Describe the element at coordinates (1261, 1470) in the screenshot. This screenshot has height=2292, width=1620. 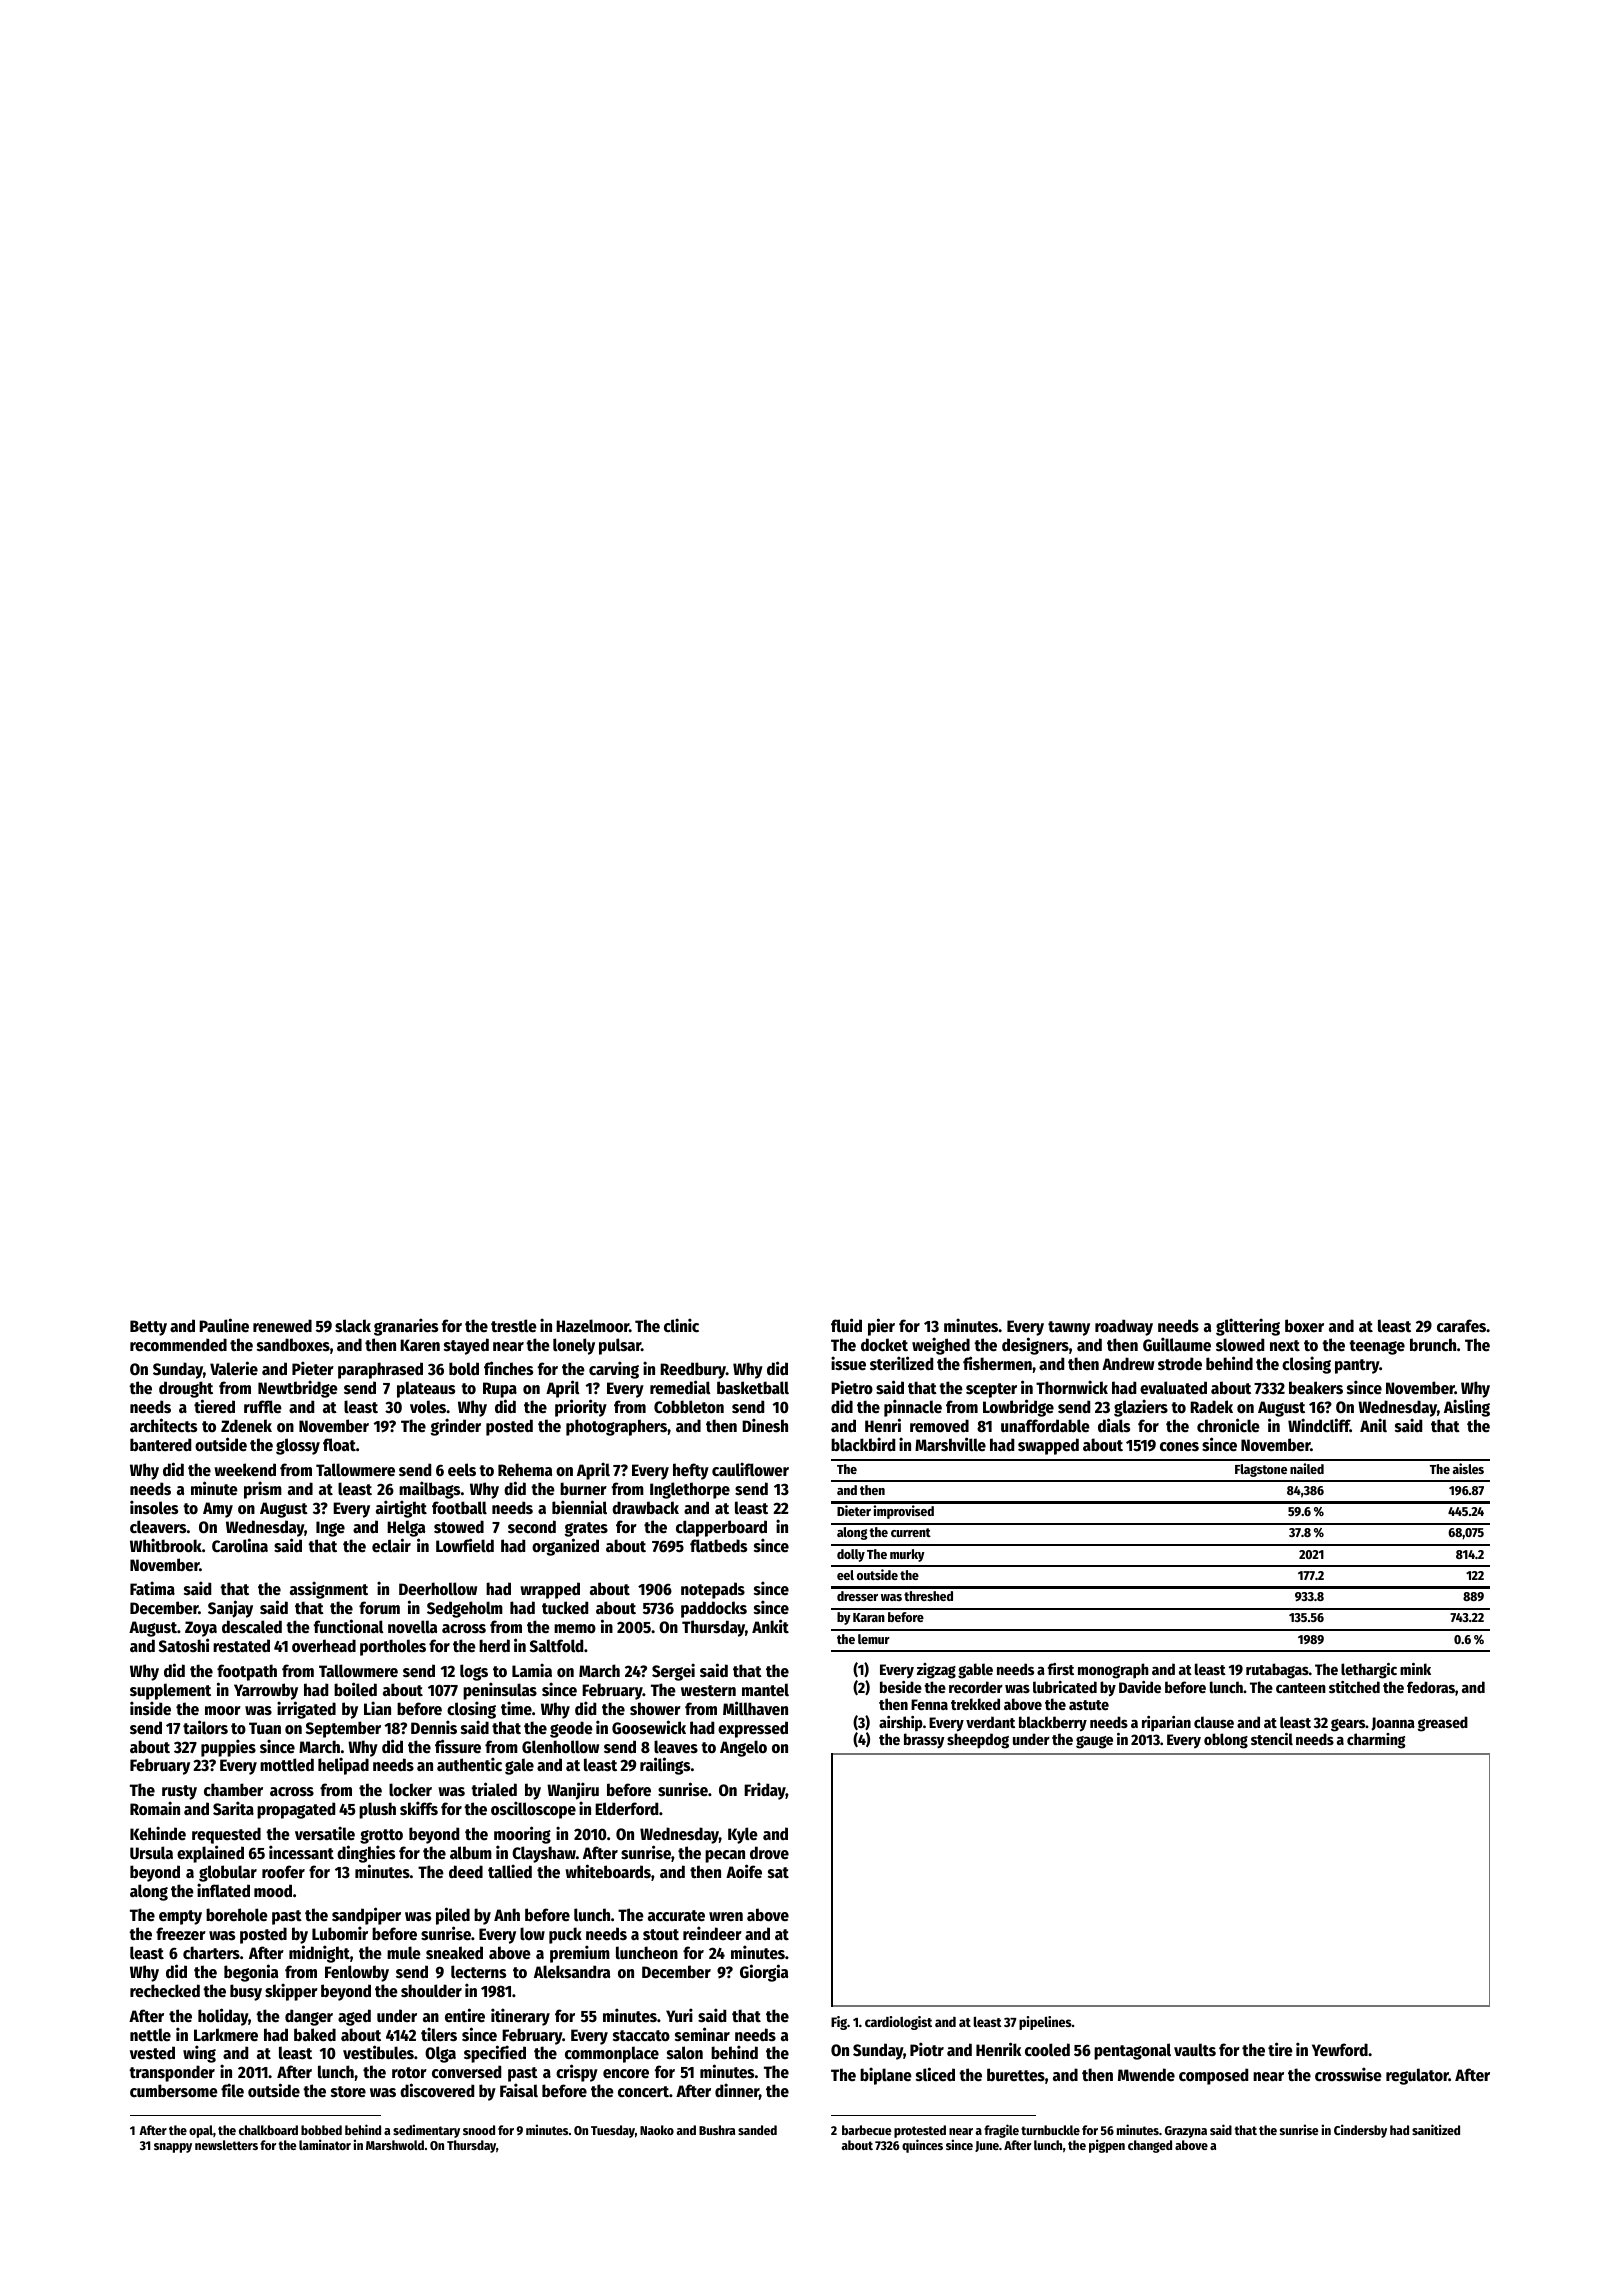
I see `Flagstone` at that location.
